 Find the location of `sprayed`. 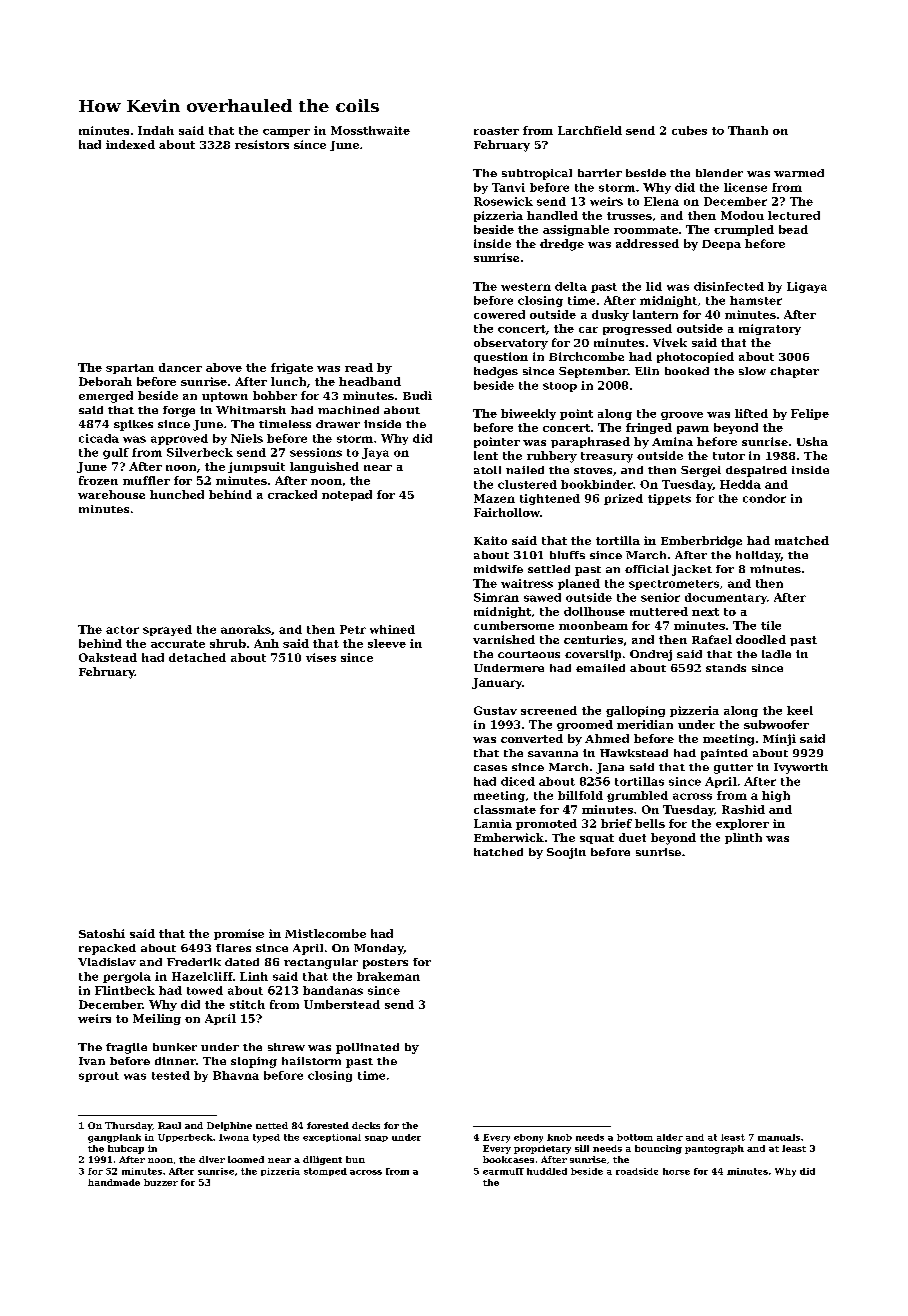

sprayed is located at coordinates (167, 630).
